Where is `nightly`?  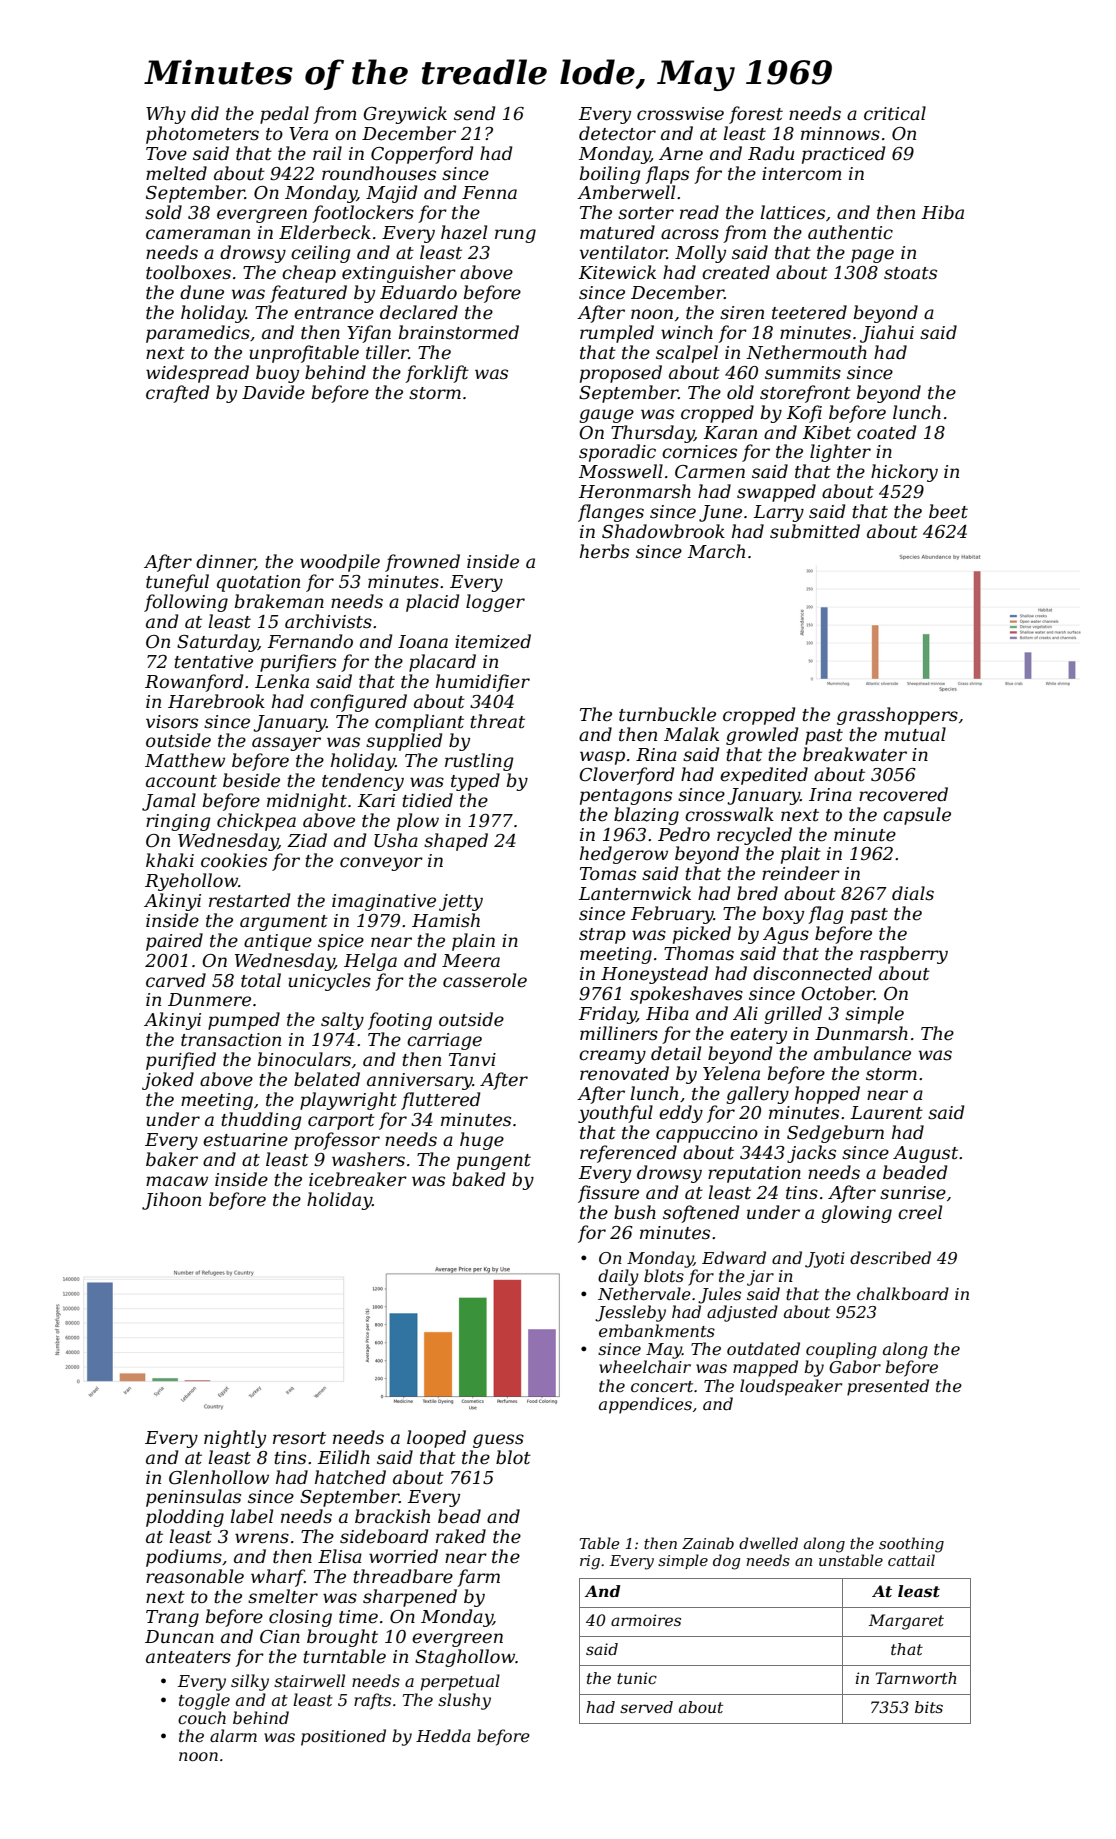 nightly is located at coordinates (235, 1439).
